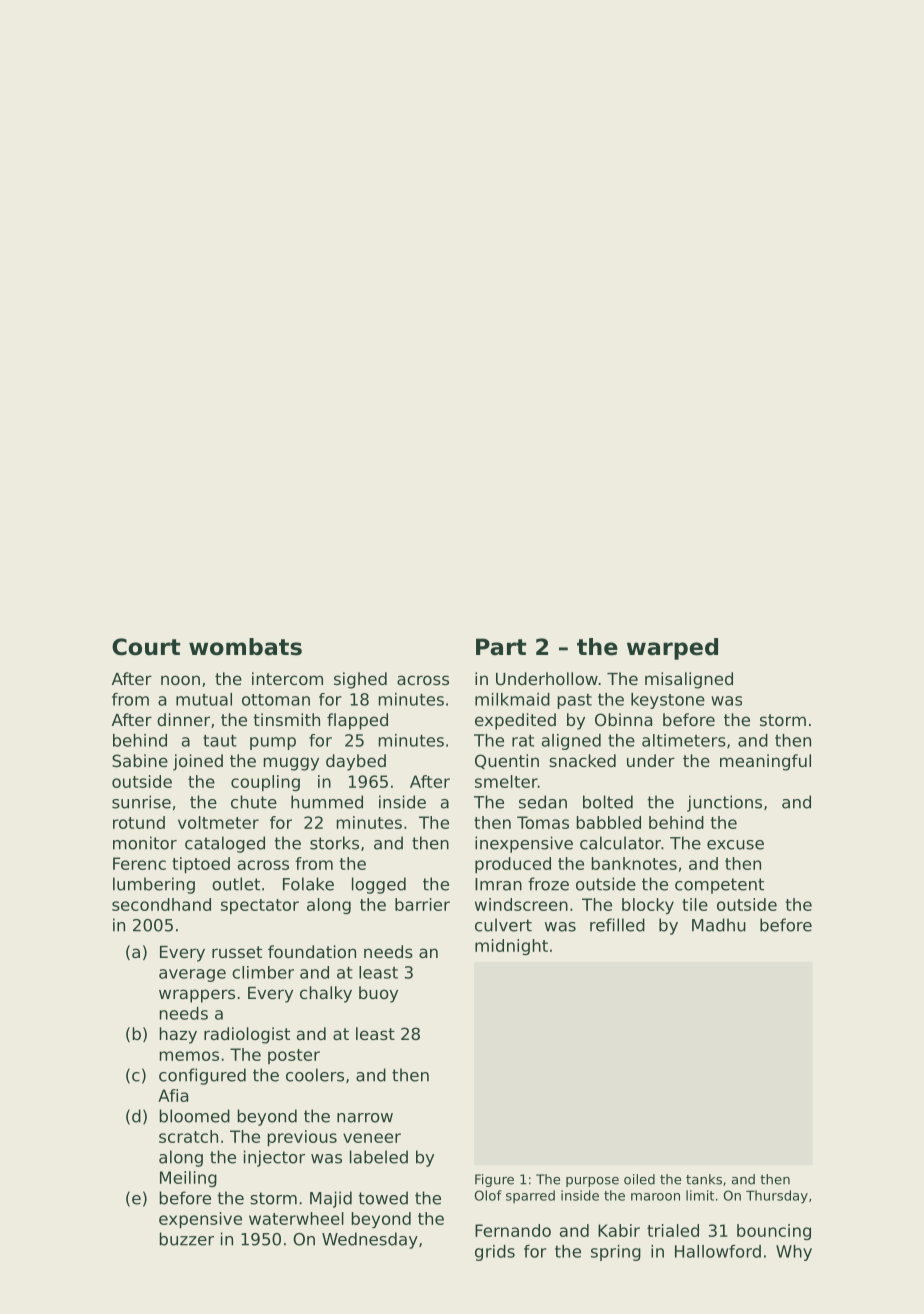  Describe the element at coordinates (245, 647) in the document. I see `wombats` at that location.
